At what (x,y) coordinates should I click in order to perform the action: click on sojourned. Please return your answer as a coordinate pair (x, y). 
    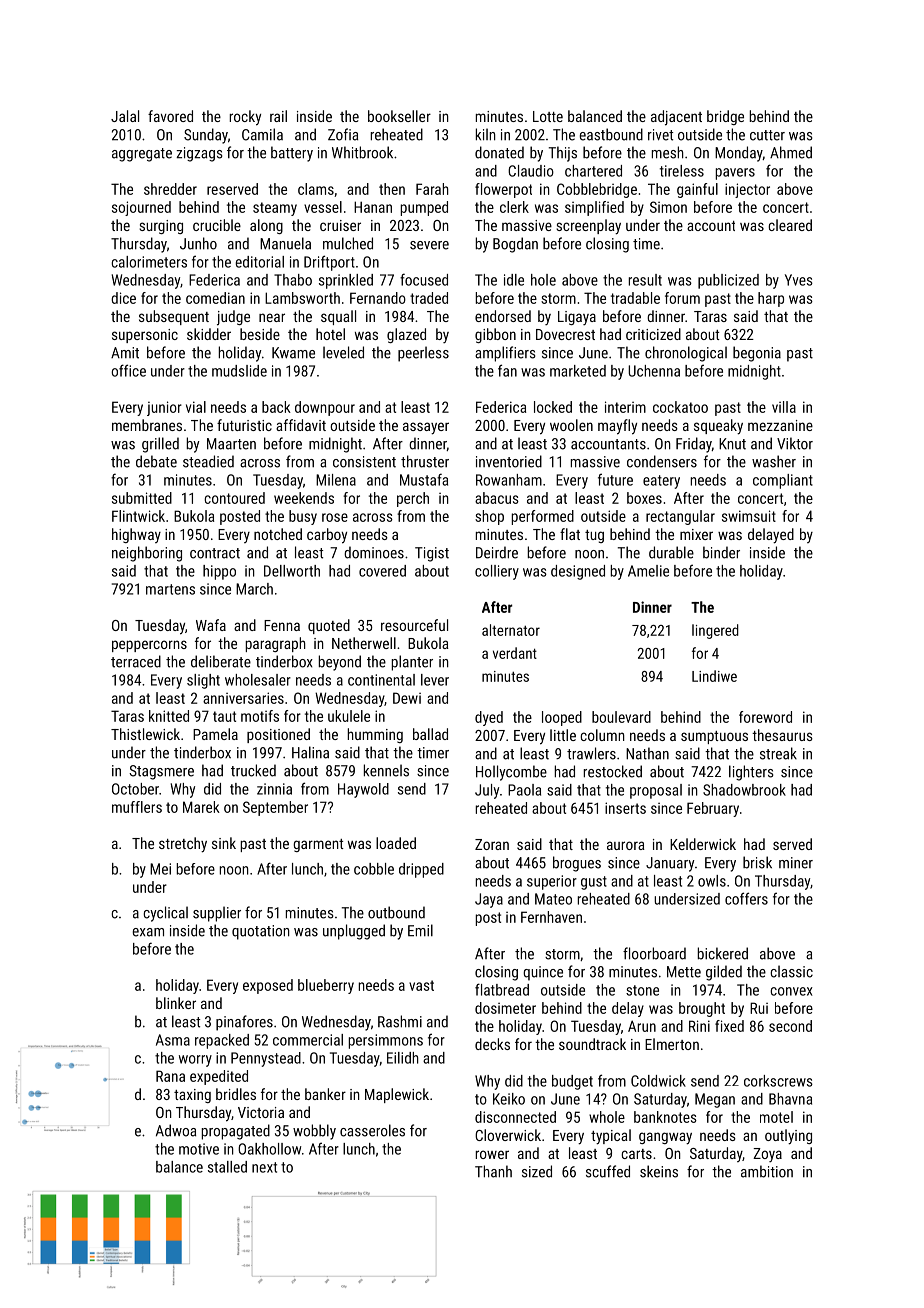
    Looking at the image, I should click on (141, 208).
